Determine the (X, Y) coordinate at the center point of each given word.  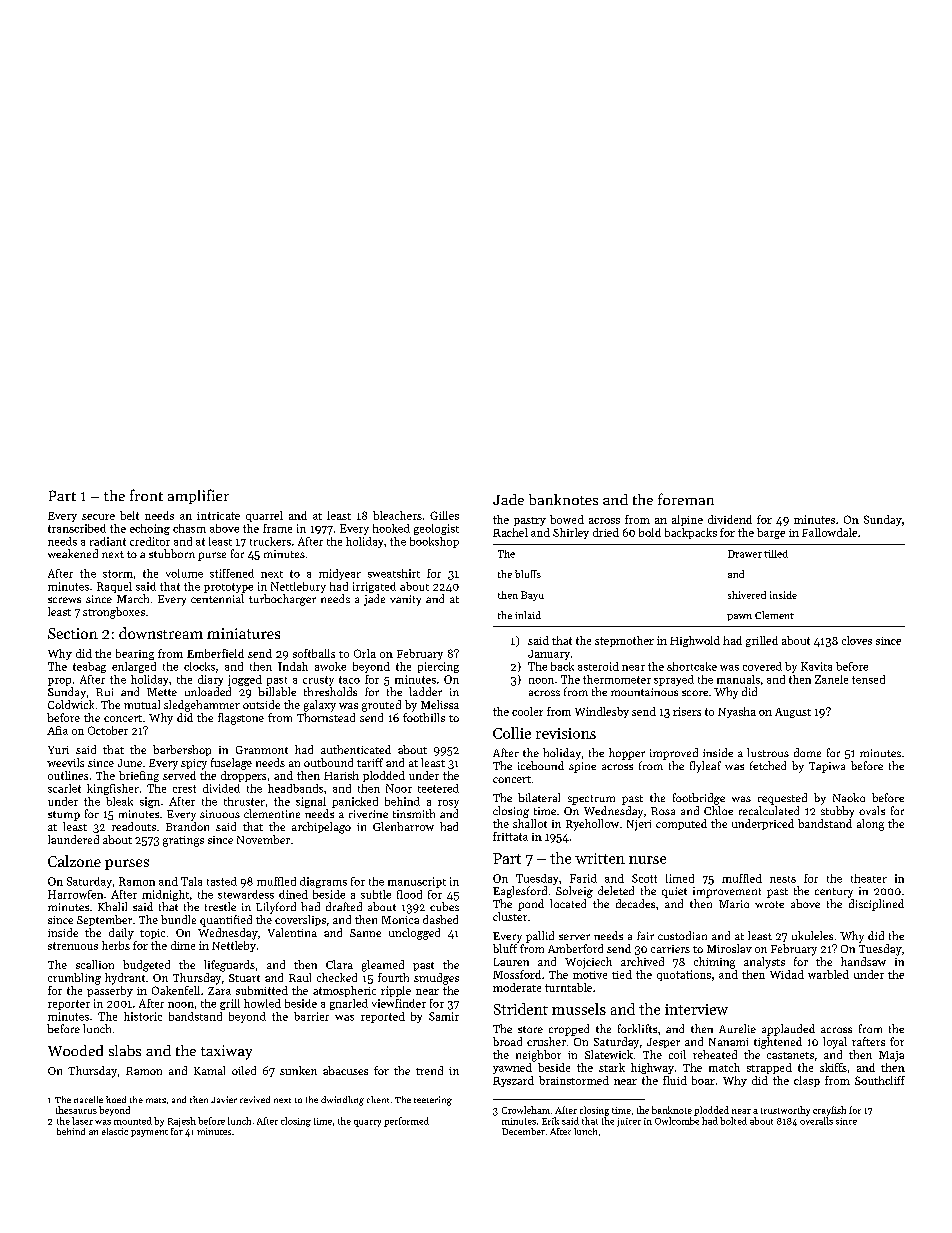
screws (64, 600)
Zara (219, 991)
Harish (341, 775)
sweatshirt (394, 573)
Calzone (74, 861)
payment (149, 1133)
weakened (73, 553)
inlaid (528, 615)
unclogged (414, 934)
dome (807, 752)
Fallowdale (829, 532)
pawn (739, 617)
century (834, 893)
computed (681, 824)
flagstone (241, 719)
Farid (583, 878)
